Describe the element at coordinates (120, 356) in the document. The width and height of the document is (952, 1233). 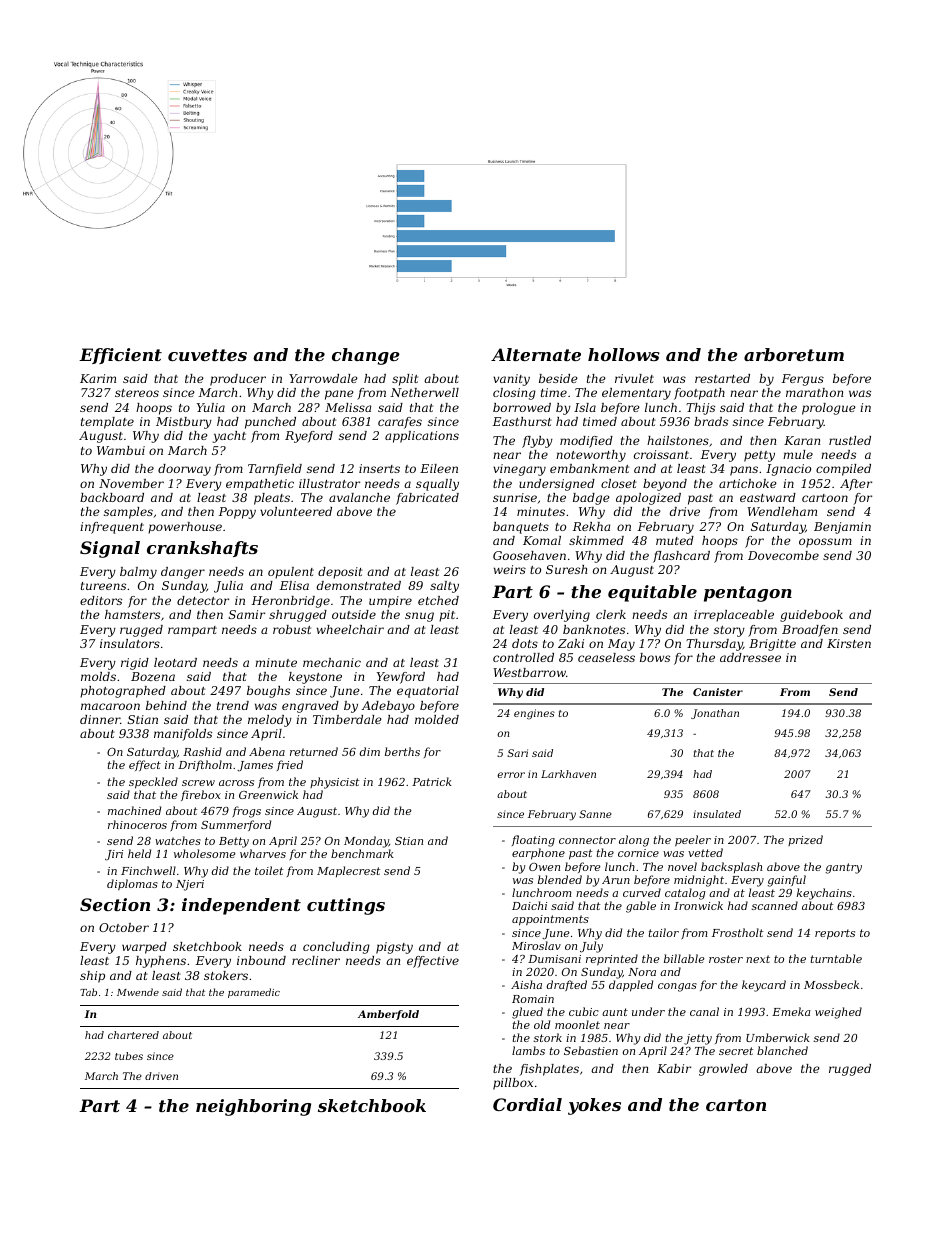
I see `Efficient` at that location.
